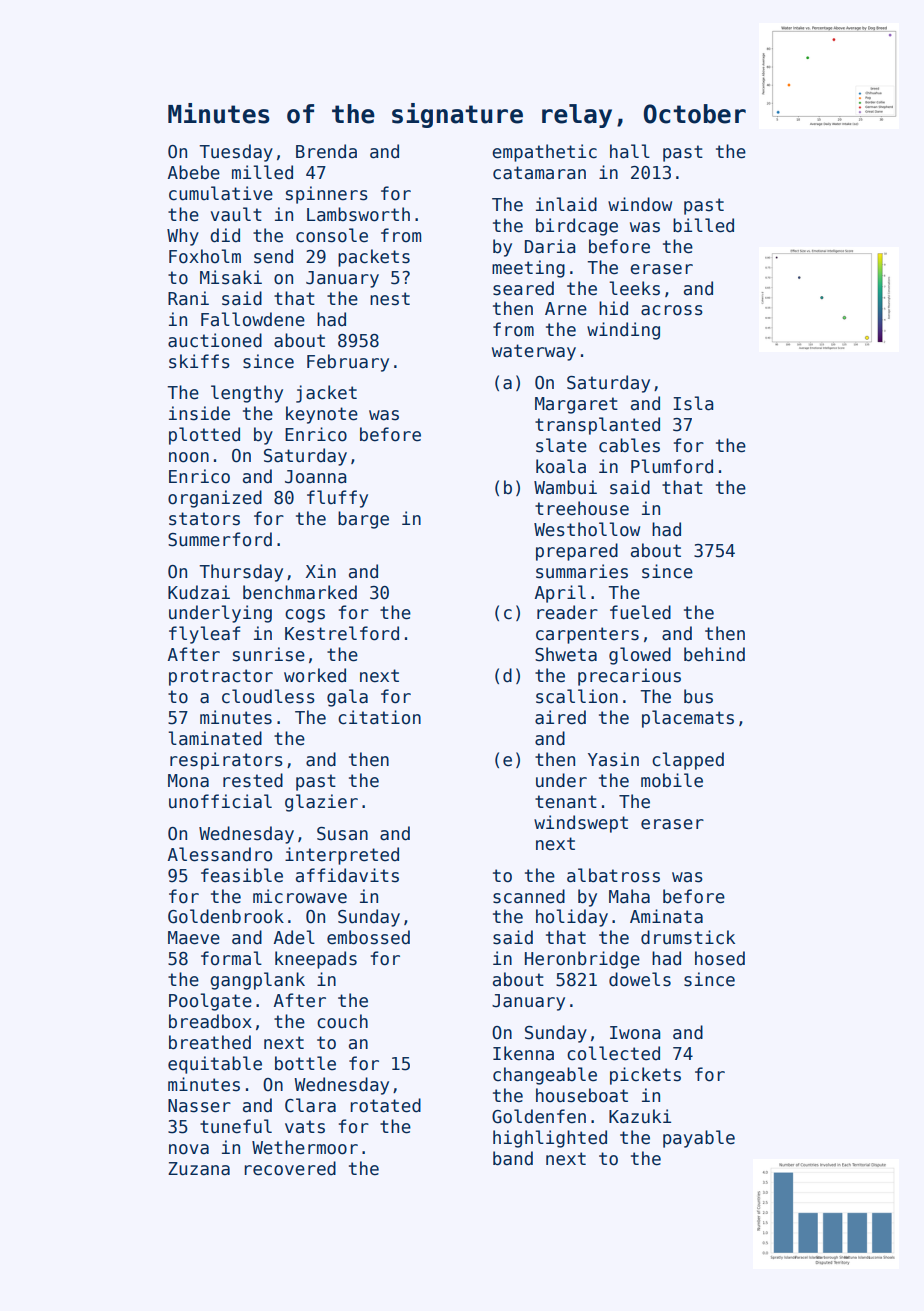  What do you see at coordinates (347, 875) in the screenshot?
I see `affidavits` at bounding box center [347, 875].
